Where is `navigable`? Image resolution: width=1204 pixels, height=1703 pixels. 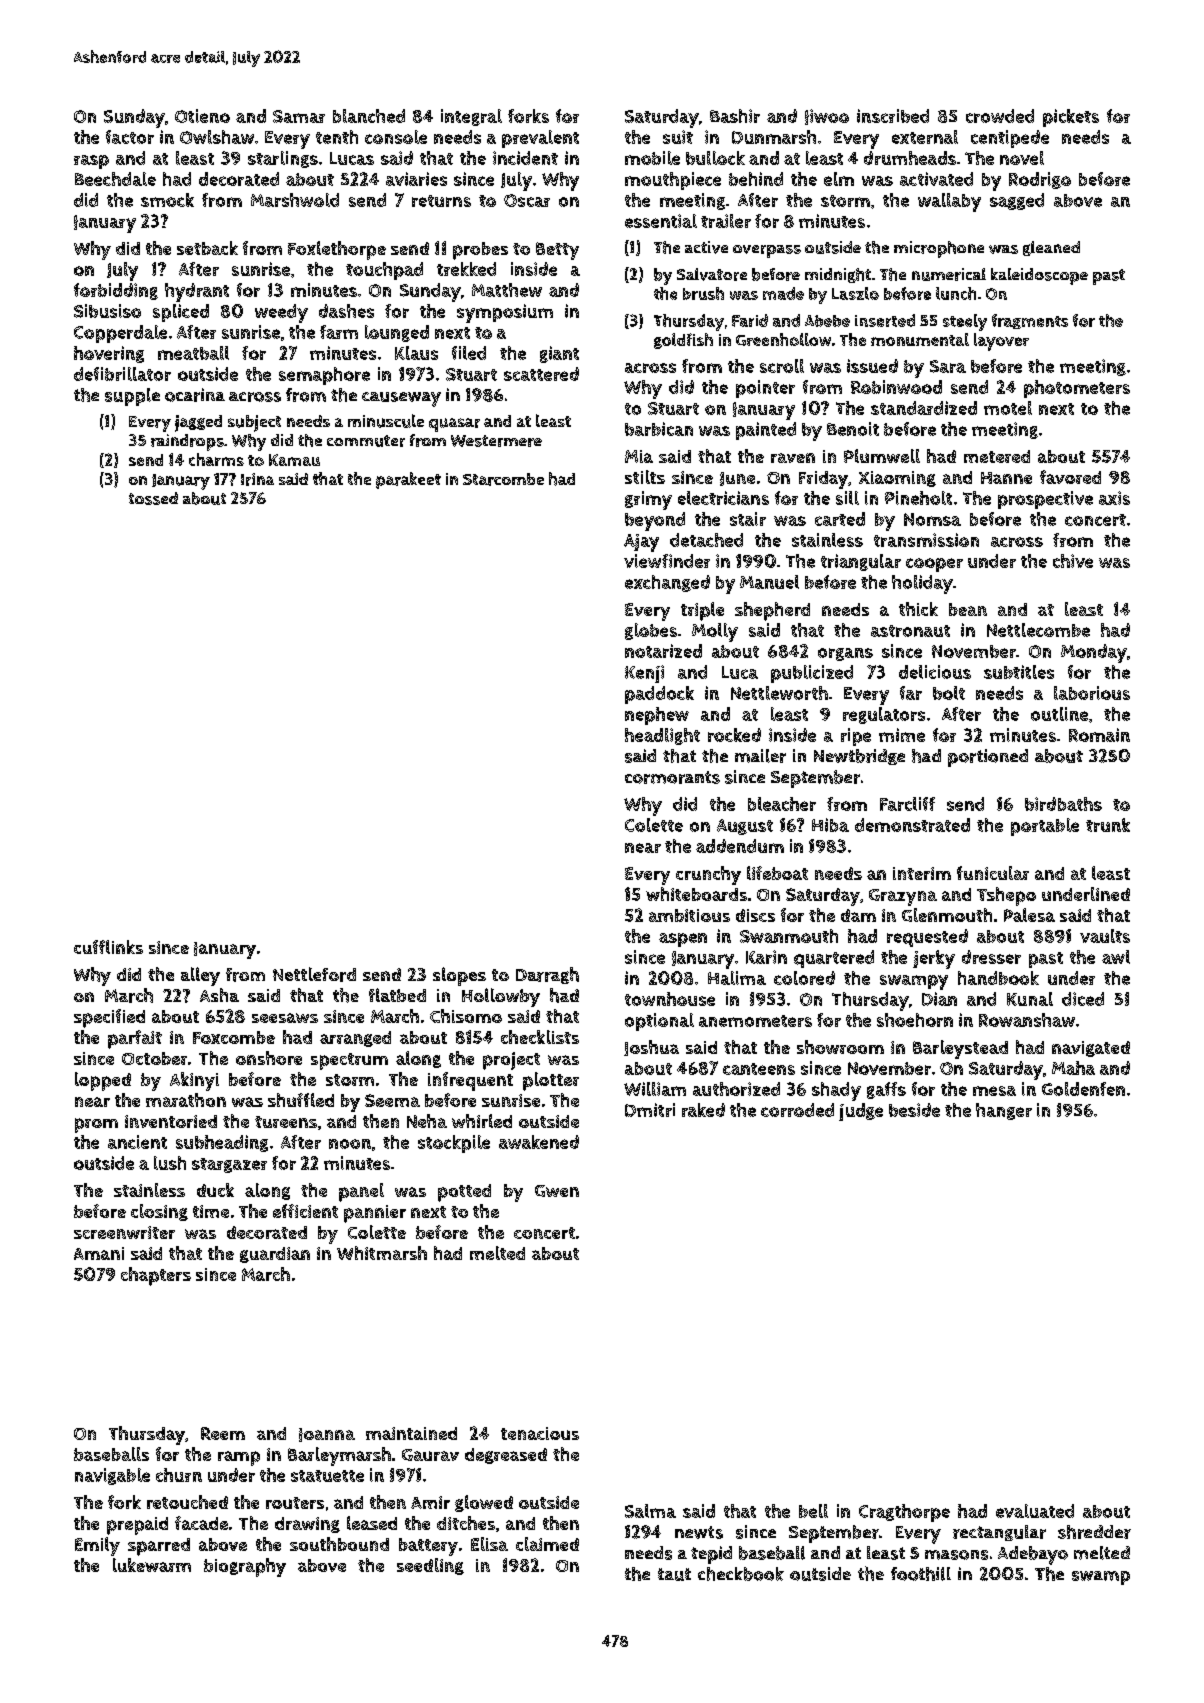
navigable is located at coordinates (112, 1476).
